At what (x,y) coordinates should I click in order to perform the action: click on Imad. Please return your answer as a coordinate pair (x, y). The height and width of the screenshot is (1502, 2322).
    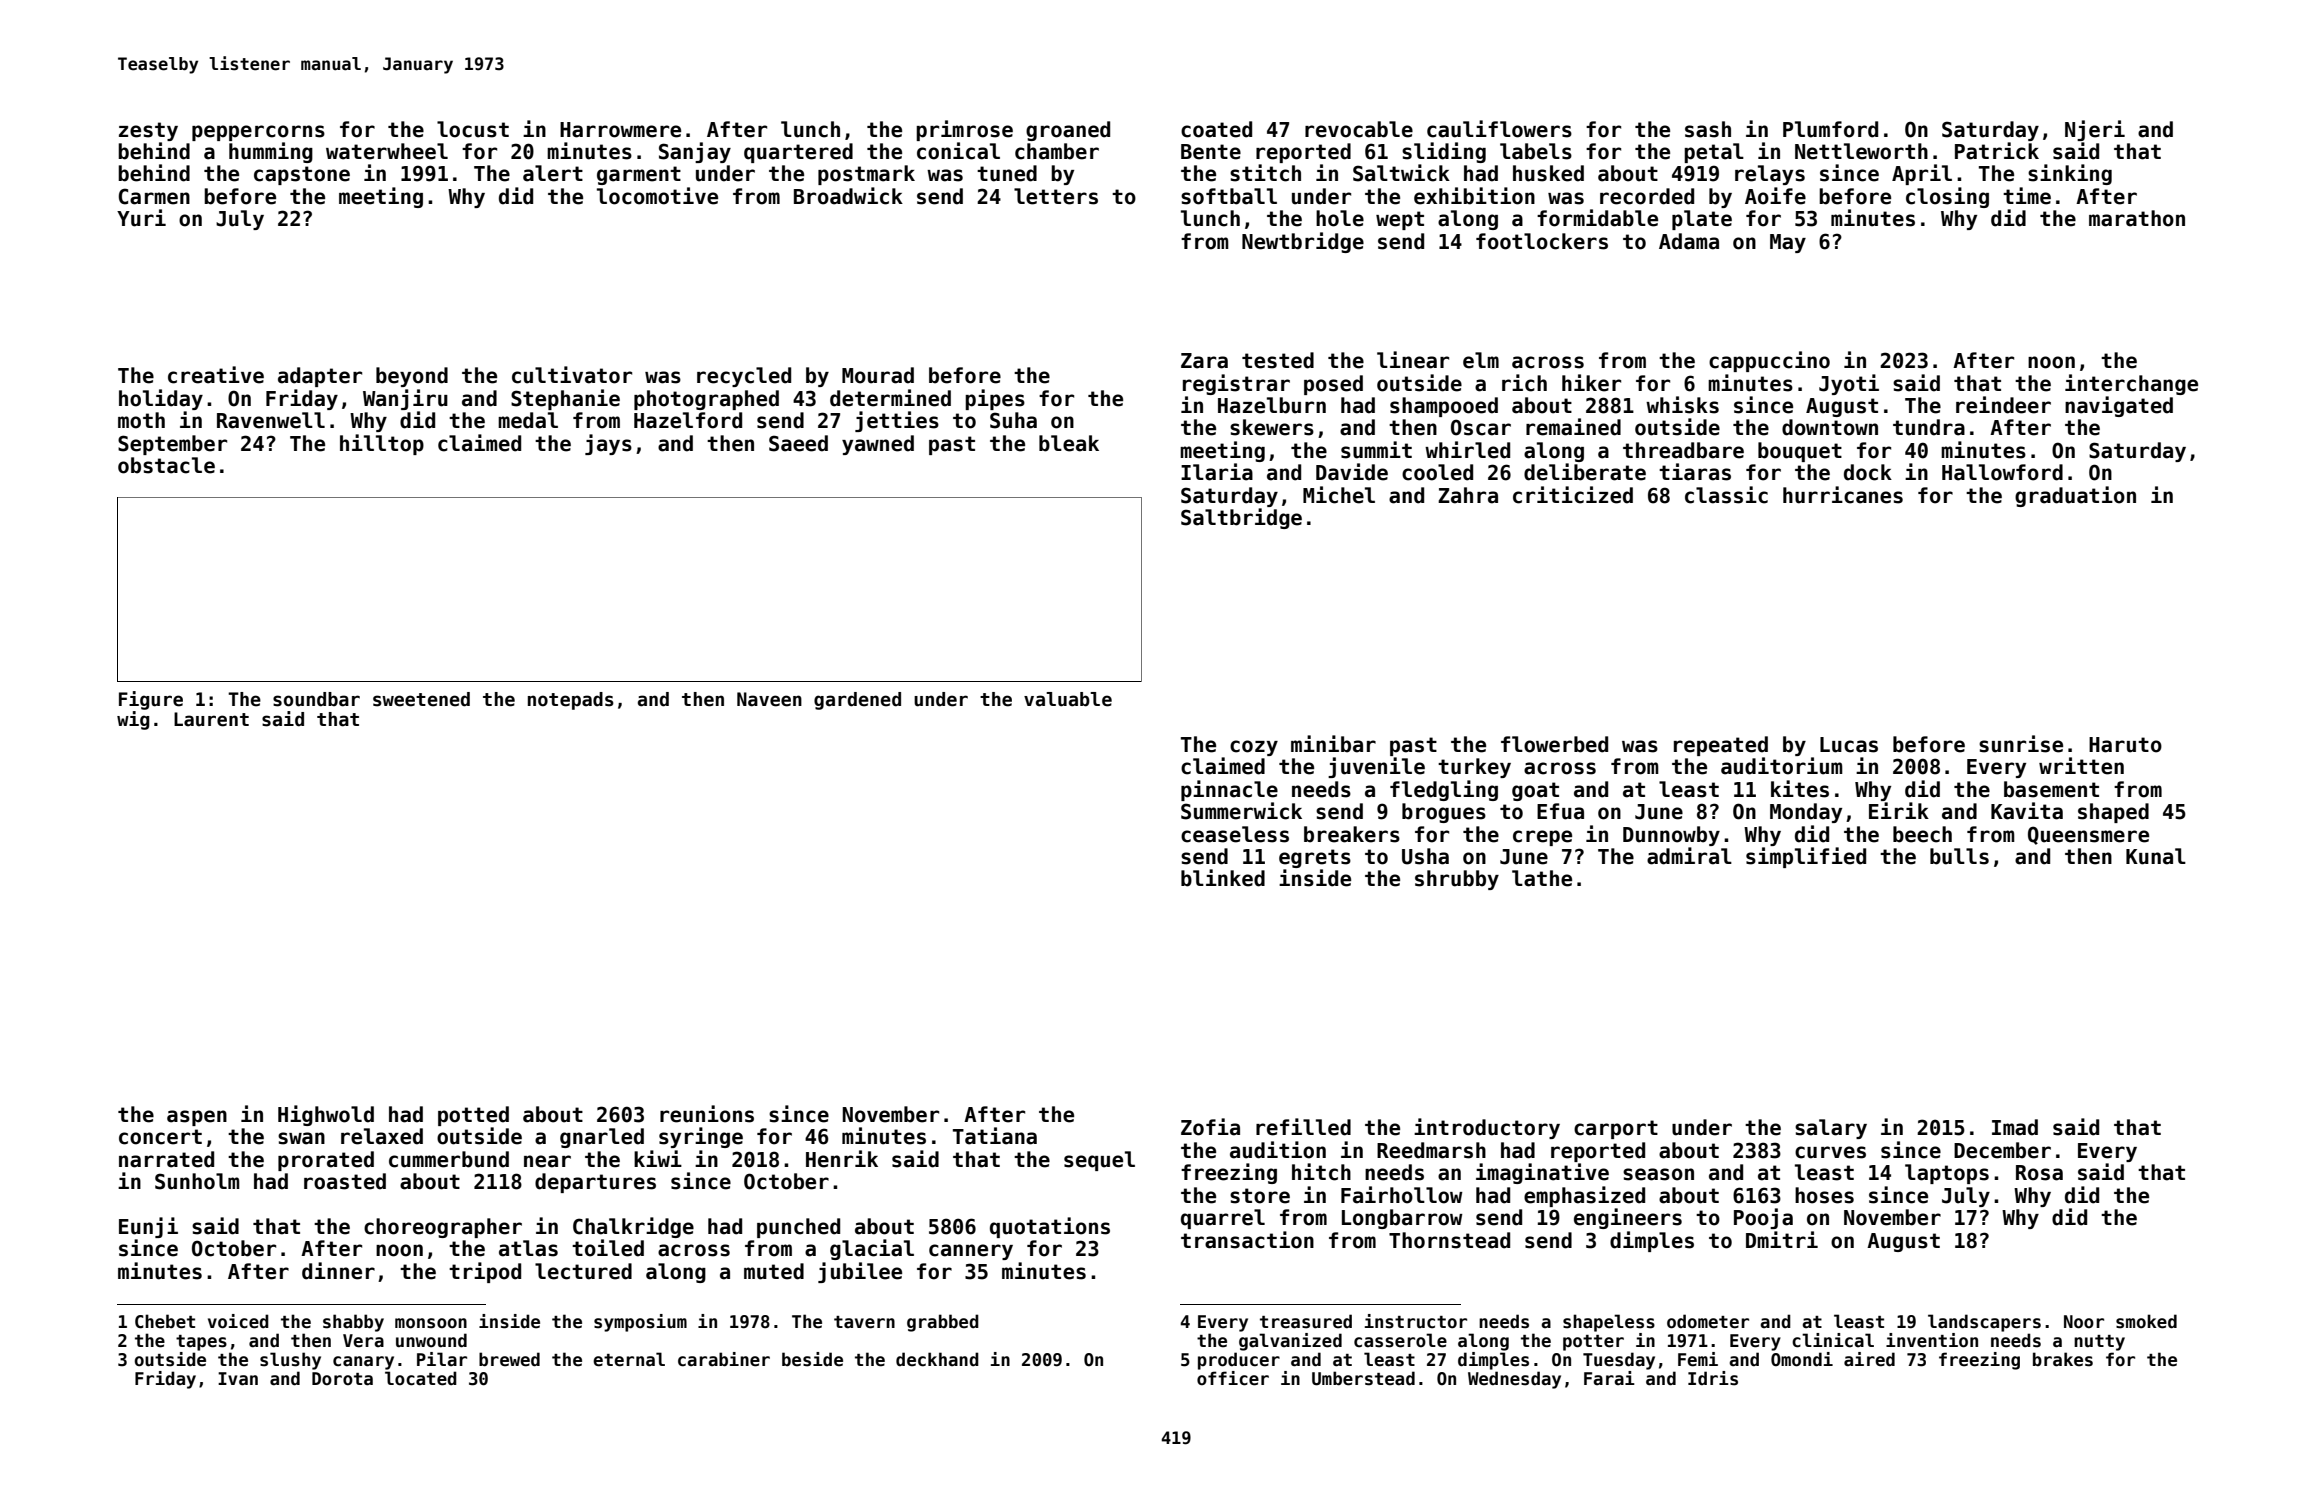
    Looking at the image, I should click on (2015, 1127).
